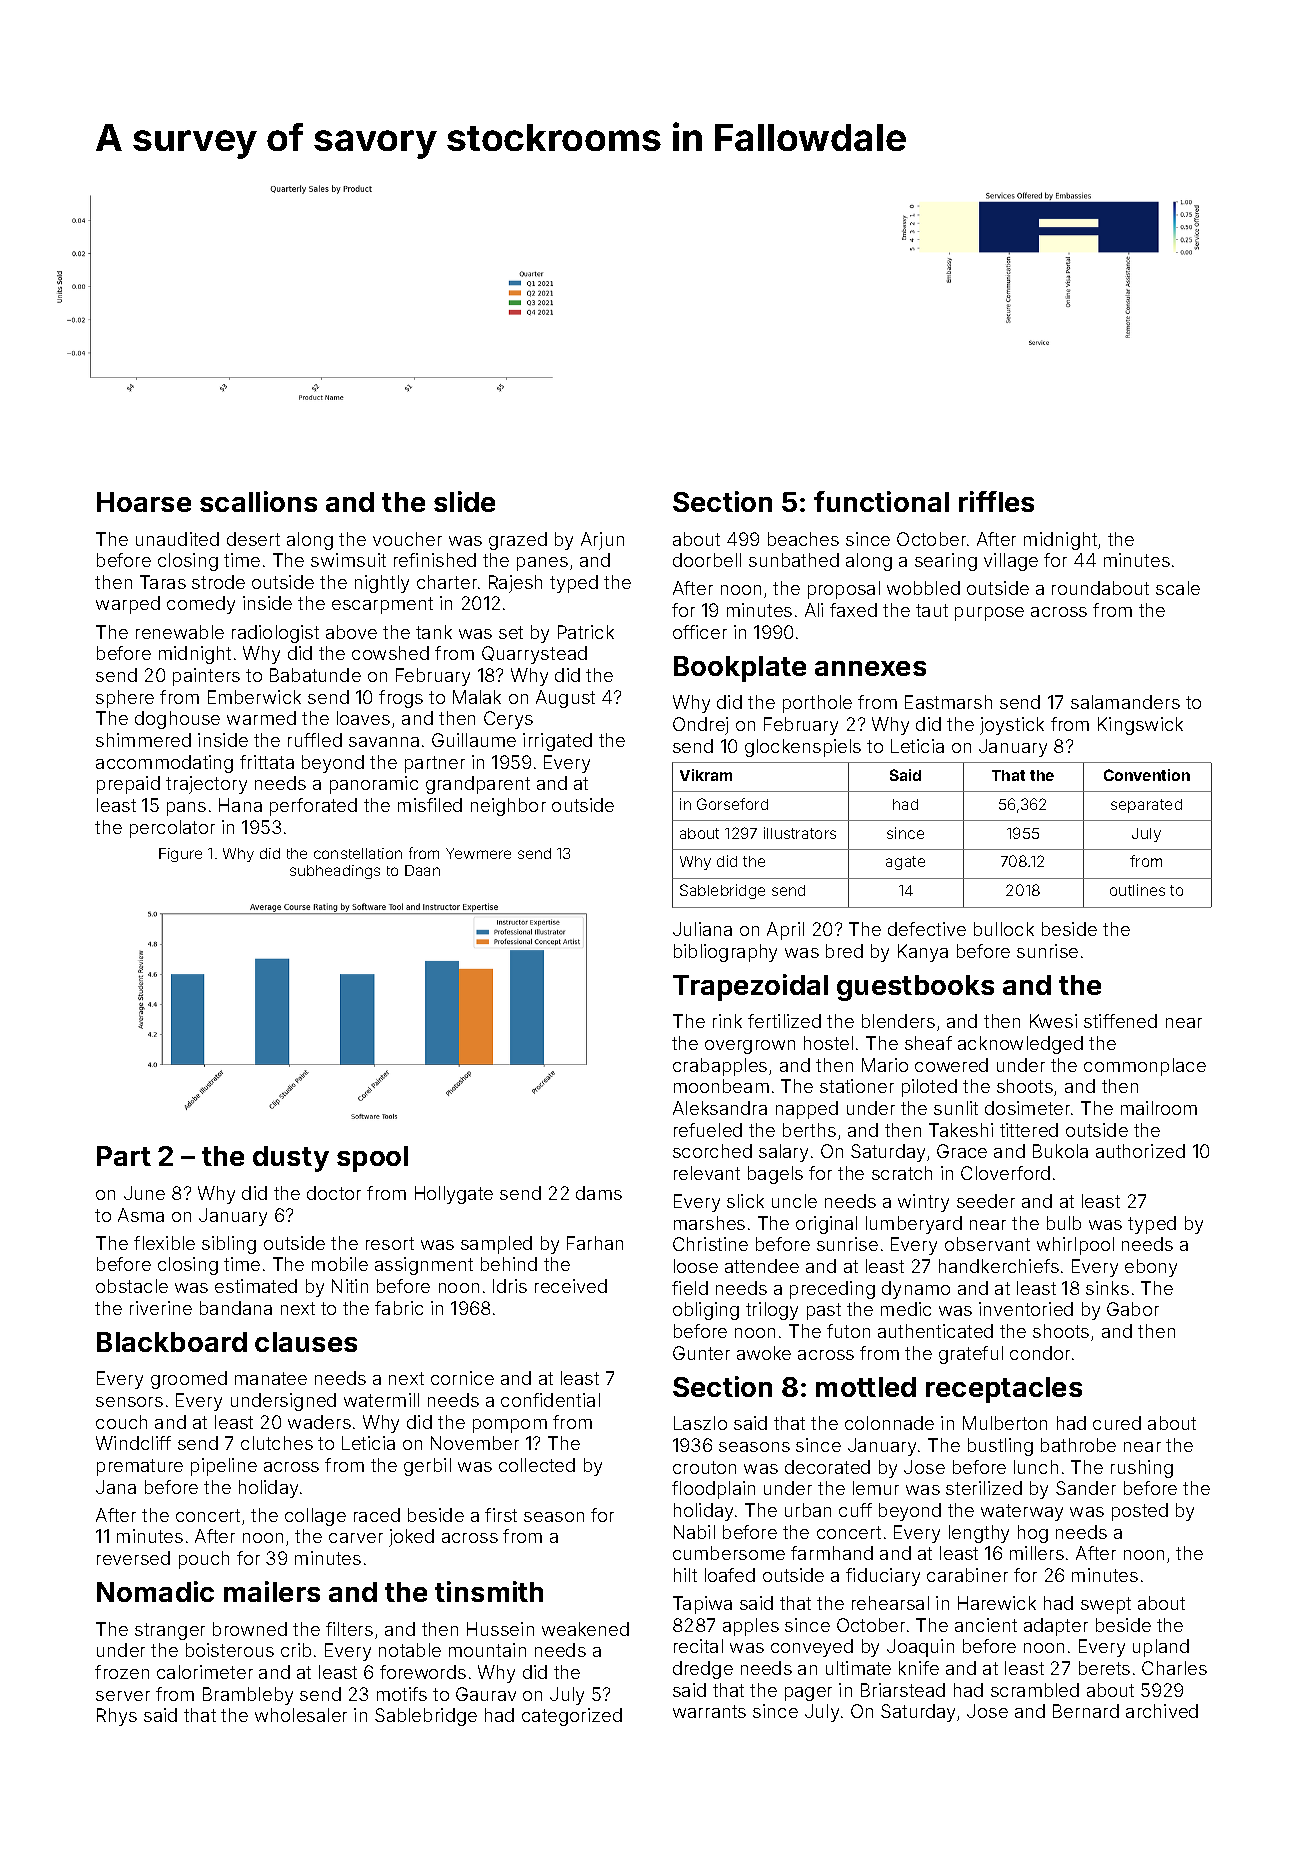 The image size is (1307, 1849). Describe the element at coordinates (399, 1308) in the screenshot. I see `fabric` at that location.
